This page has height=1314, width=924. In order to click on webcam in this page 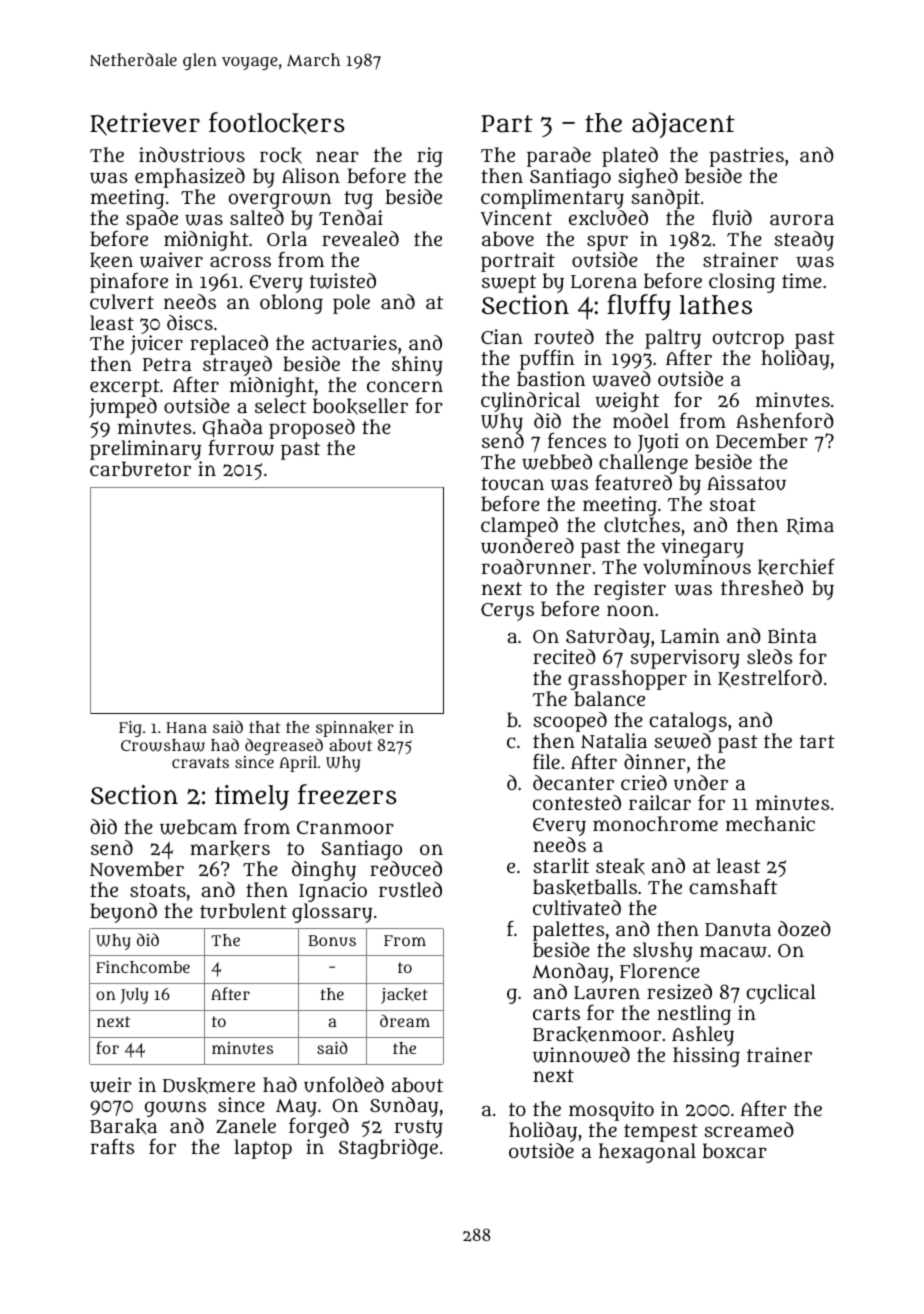, I will do `click(198, 827)`.
